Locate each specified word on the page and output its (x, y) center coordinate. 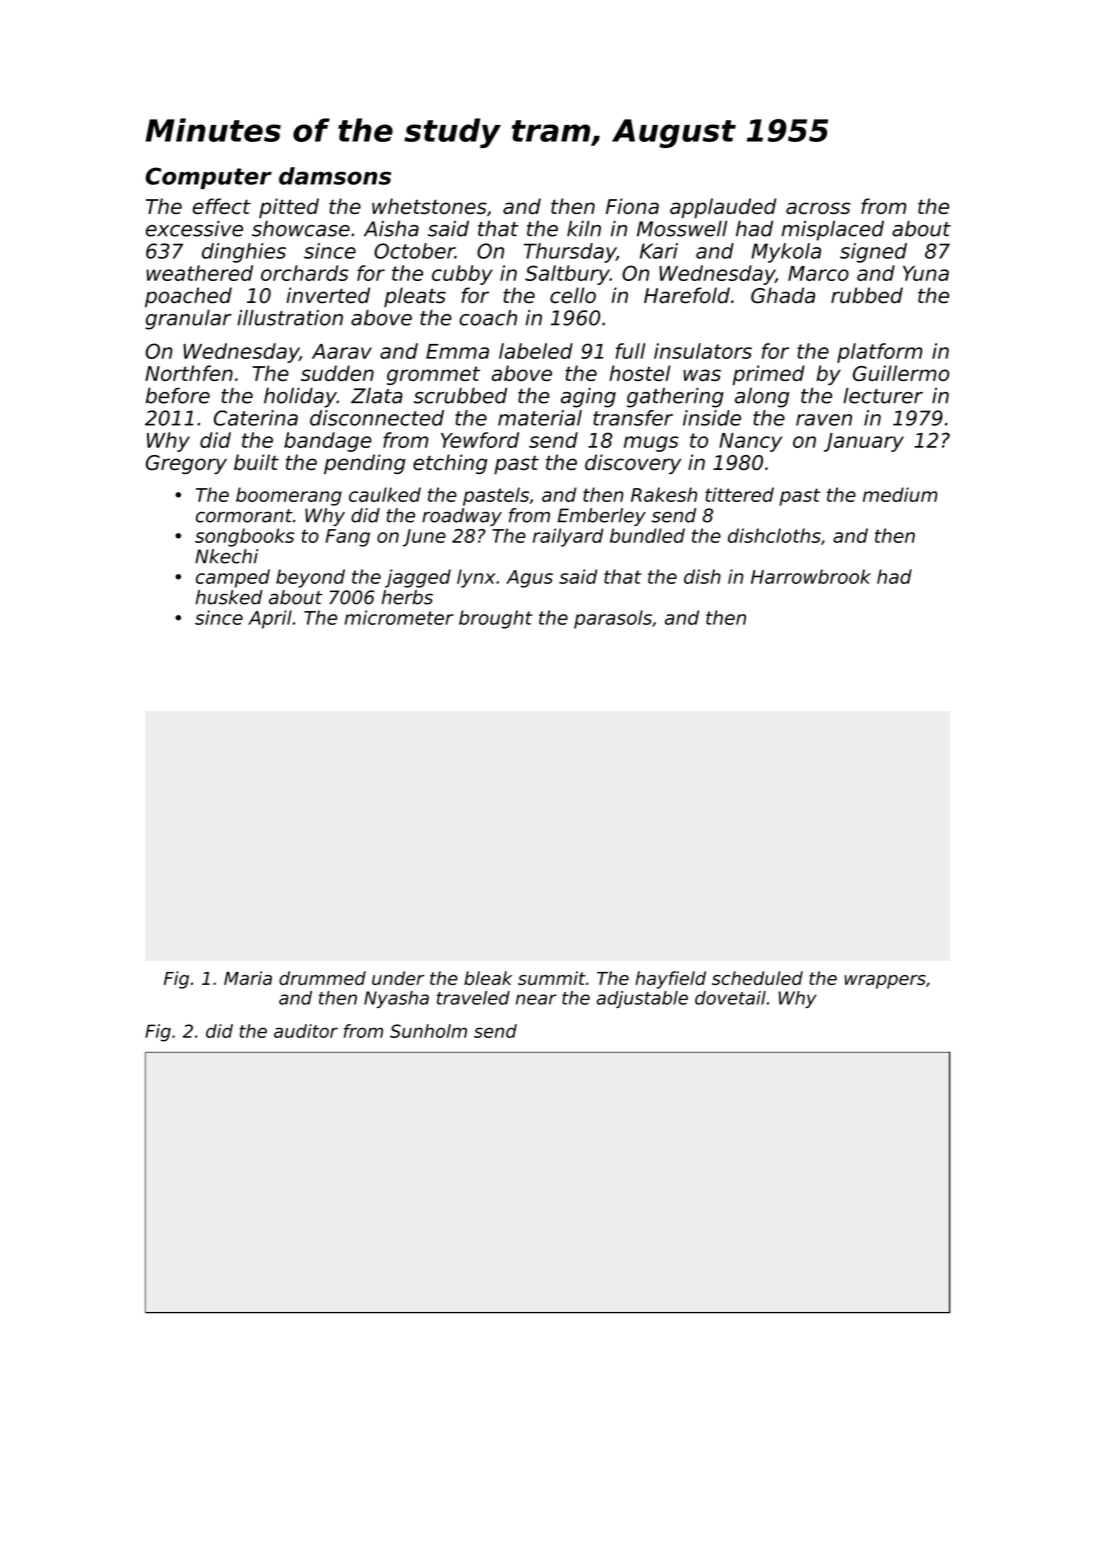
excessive (194, 229)
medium (900, 494)
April (270, 619)
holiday (300, 398)
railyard (568, 537)
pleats (415, 297)
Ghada (783, 295)
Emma (457, 351)
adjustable (642, 999)
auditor (306, 1031)
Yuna (926, 273)
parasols (613, 619)
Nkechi (226, 556)
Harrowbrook (811, 576)
